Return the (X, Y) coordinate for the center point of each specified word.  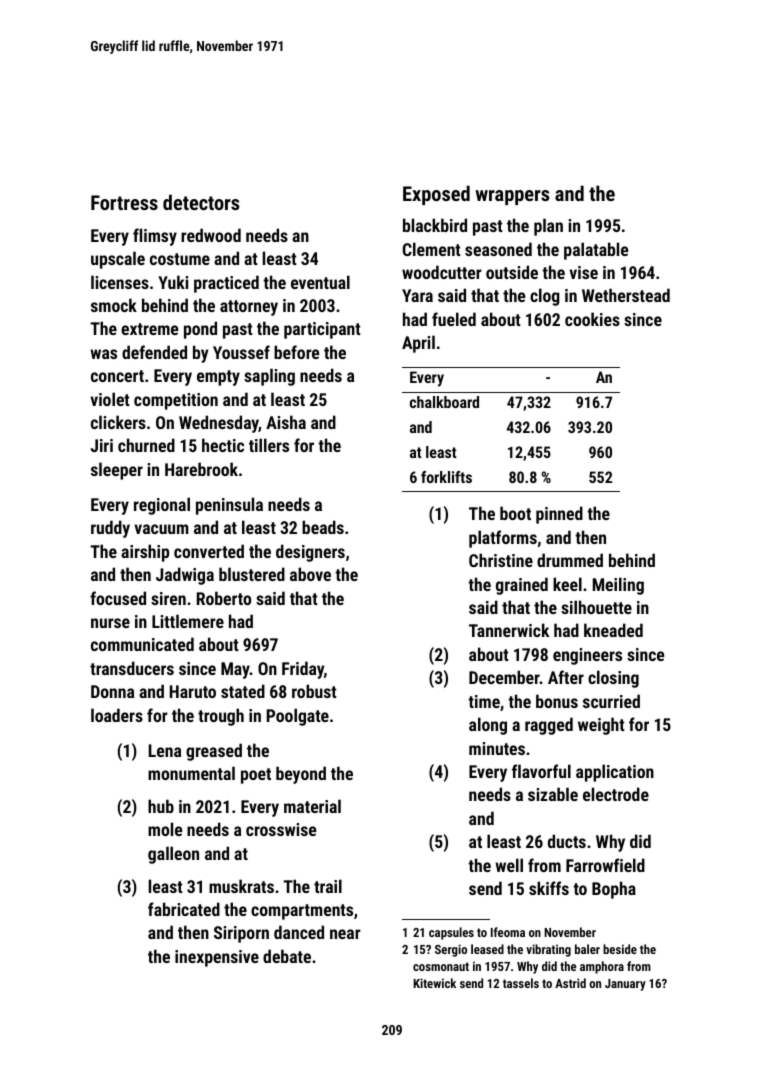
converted (209, 551)
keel (567, 584)
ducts (567, 841)
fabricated (184, 909)
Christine (501, 560)
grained (522, 586)
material (312, 806)
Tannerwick (509, 630)
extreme (149, 329)
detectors (201, 202)
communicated (142, 644)
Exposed (436, 195)
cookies (592, 319)
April (418, 344)
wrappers (512, 197)
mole (165, 829)
